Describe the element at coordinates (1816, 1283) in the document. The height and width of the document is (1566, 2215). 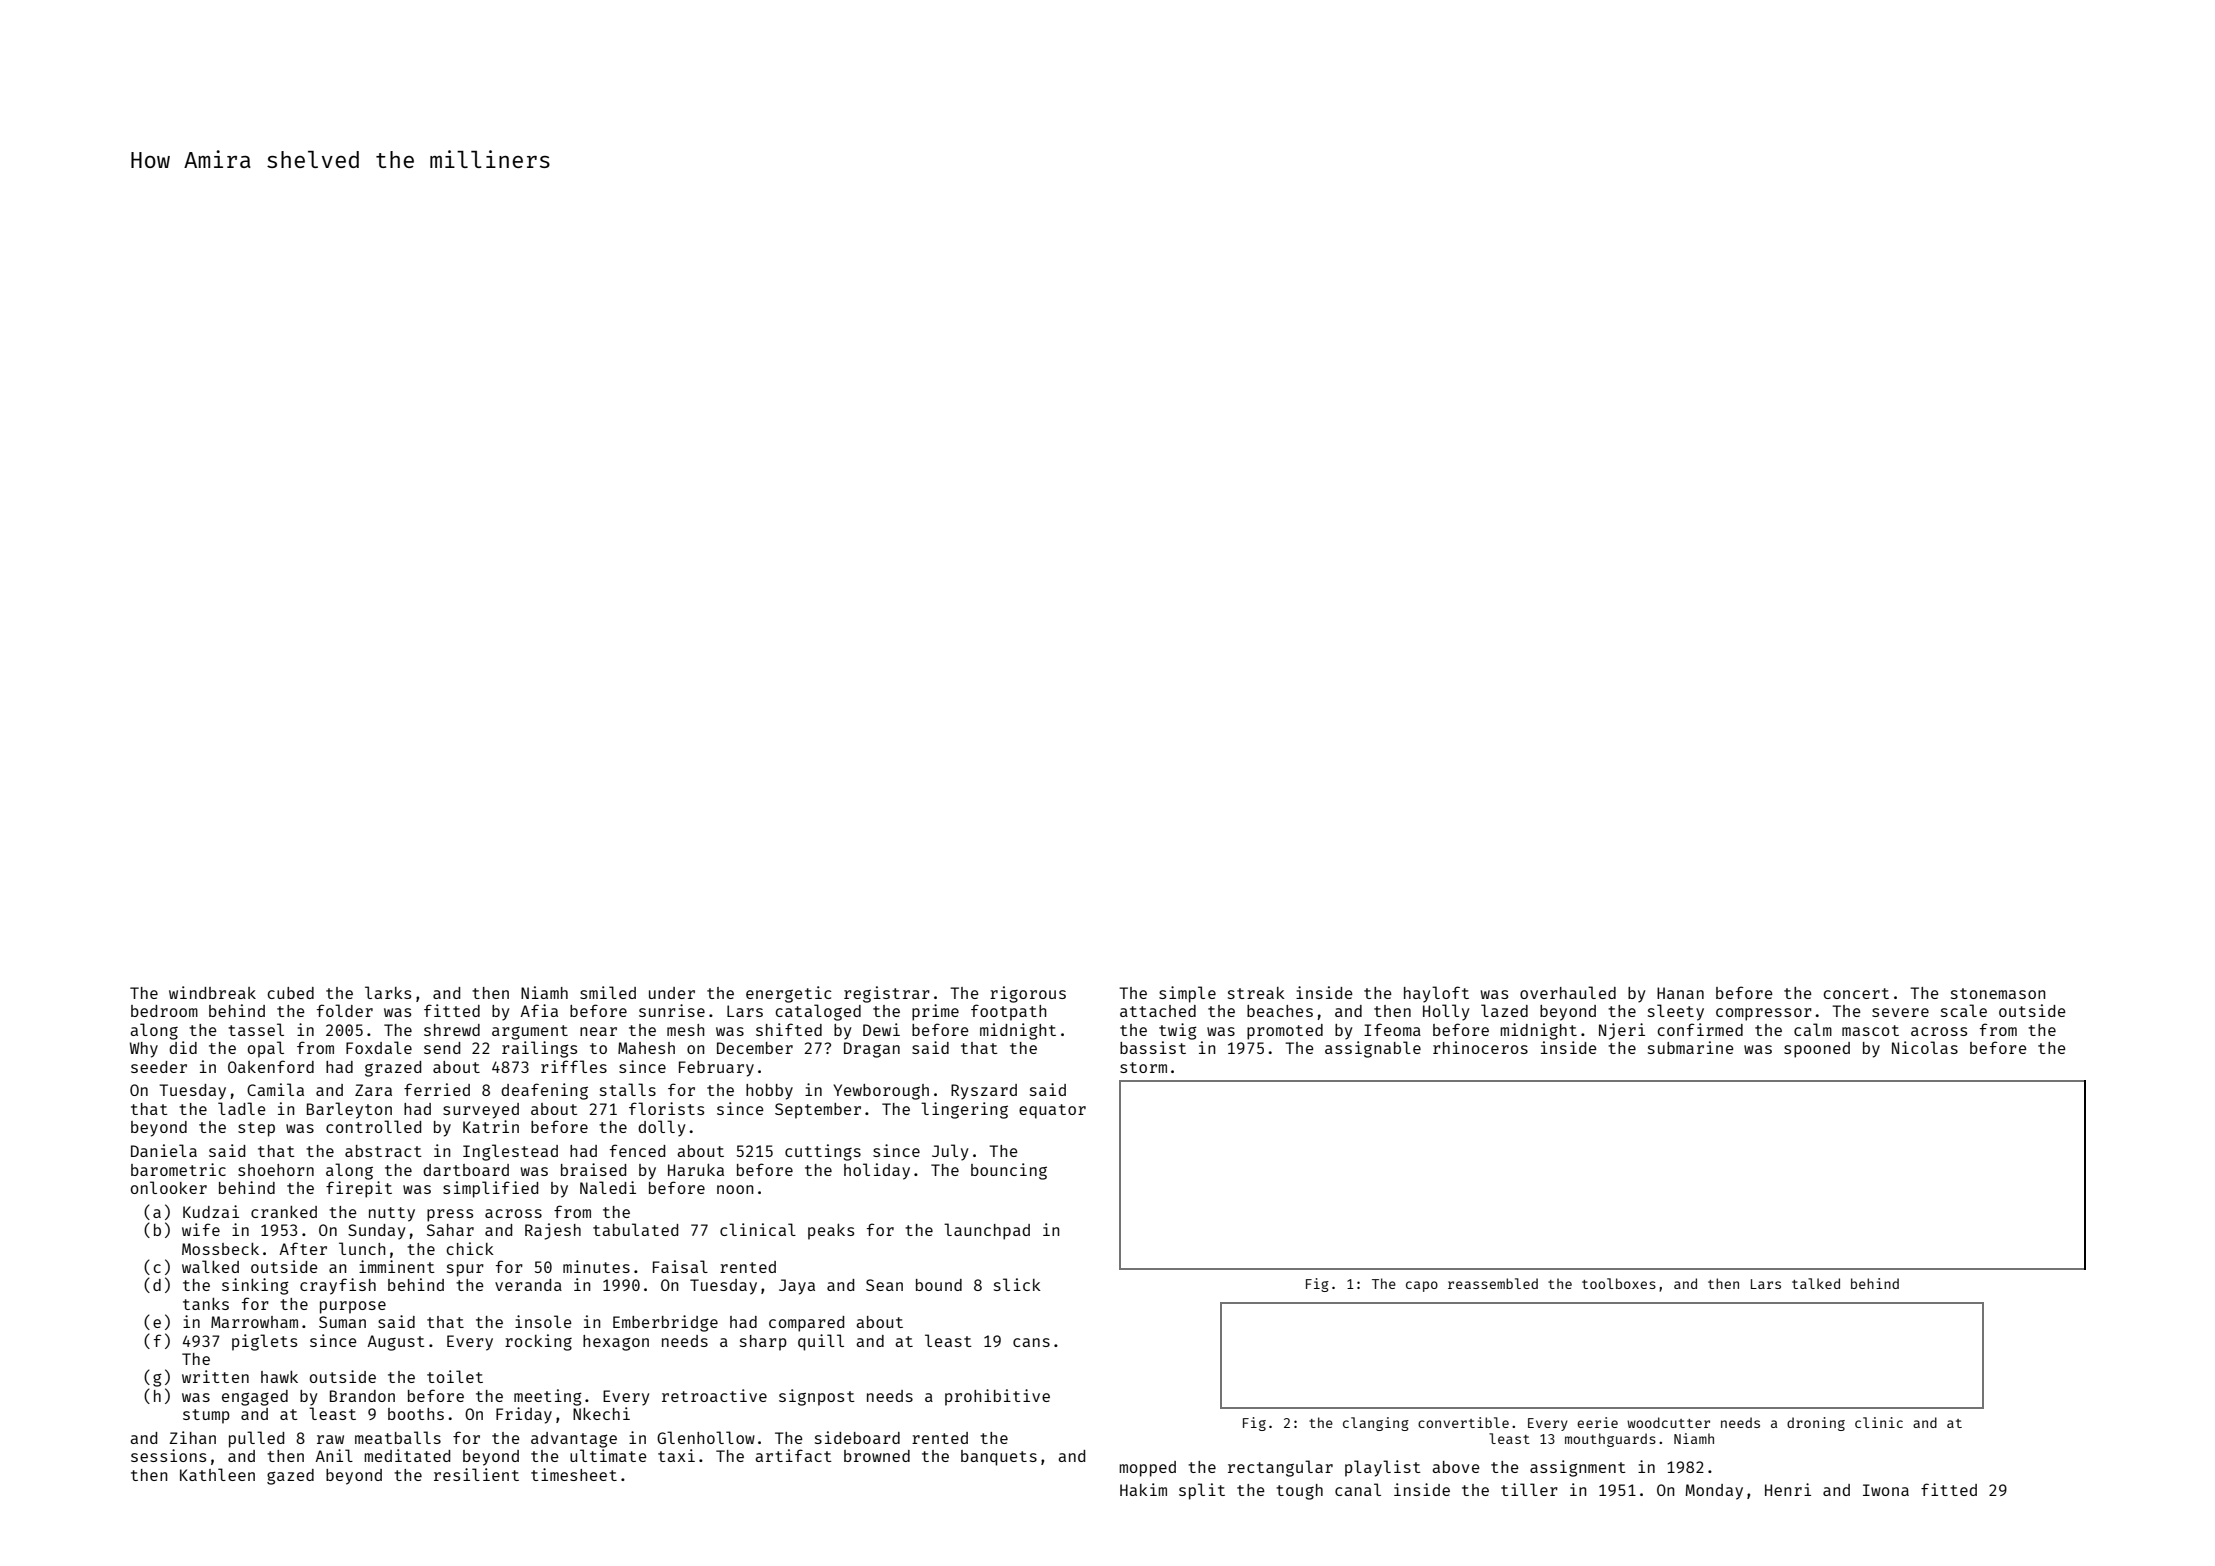
I see `talked` at that location.
